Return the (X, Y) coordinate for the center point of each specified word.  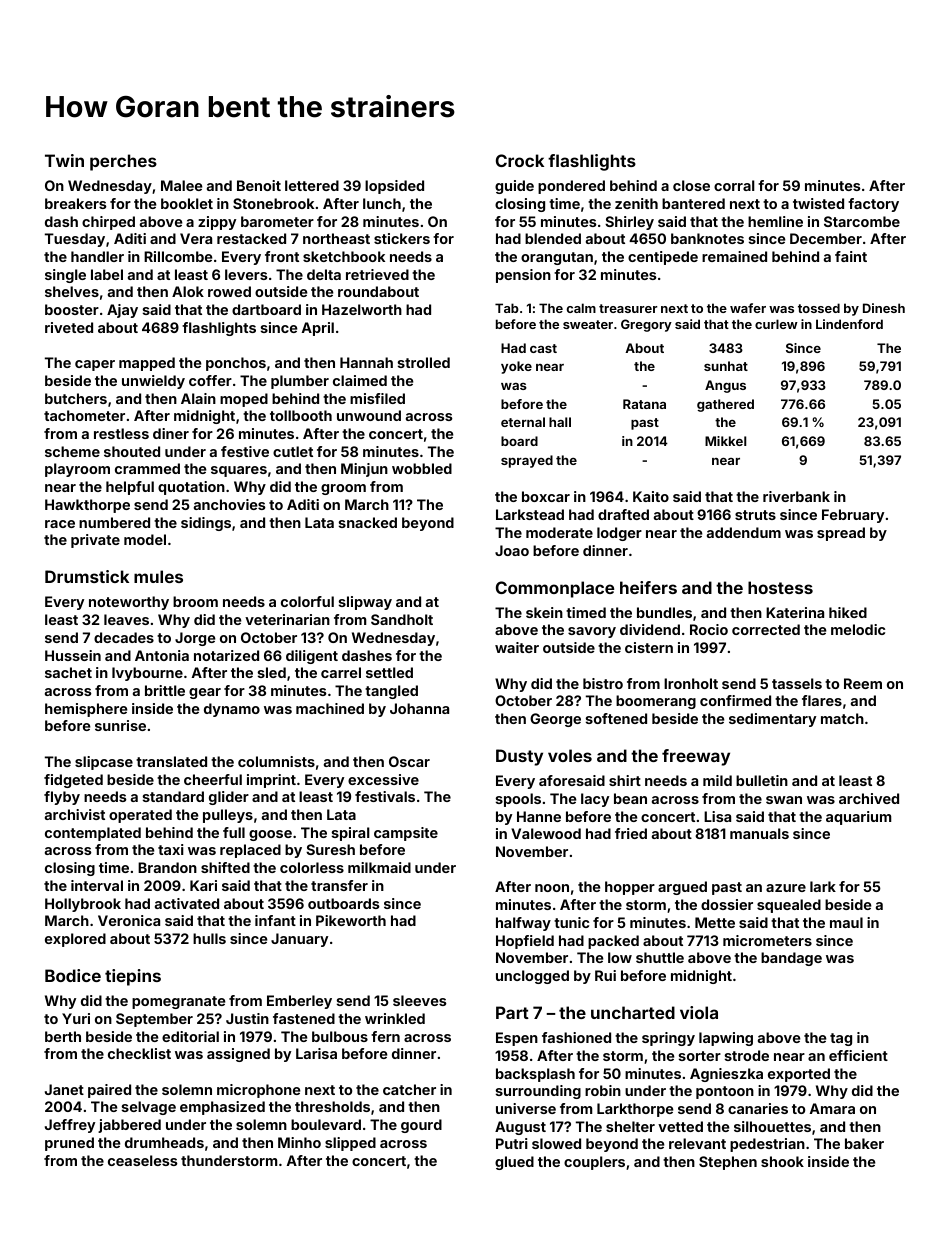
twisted (818, 203)
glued (514, 1163)
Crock (520, 160)
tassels (797, 683)
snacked (368, 522)
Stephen (728, 1163)
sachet (68, 672)
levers (246, 274)
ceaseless (143, 1160)
